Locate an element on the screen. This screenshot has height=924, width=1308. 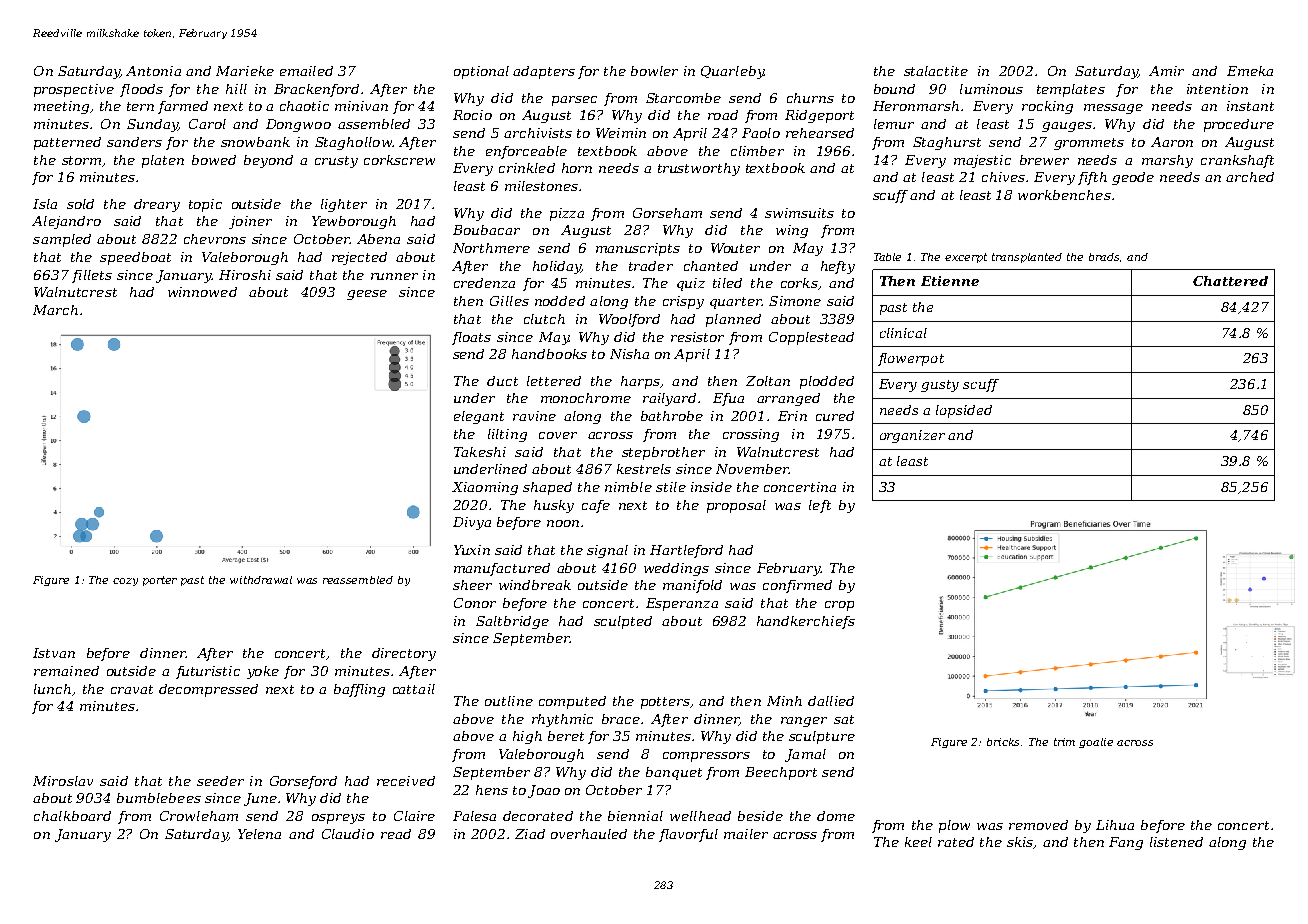
bowler is located at coordinates (654, 71).
